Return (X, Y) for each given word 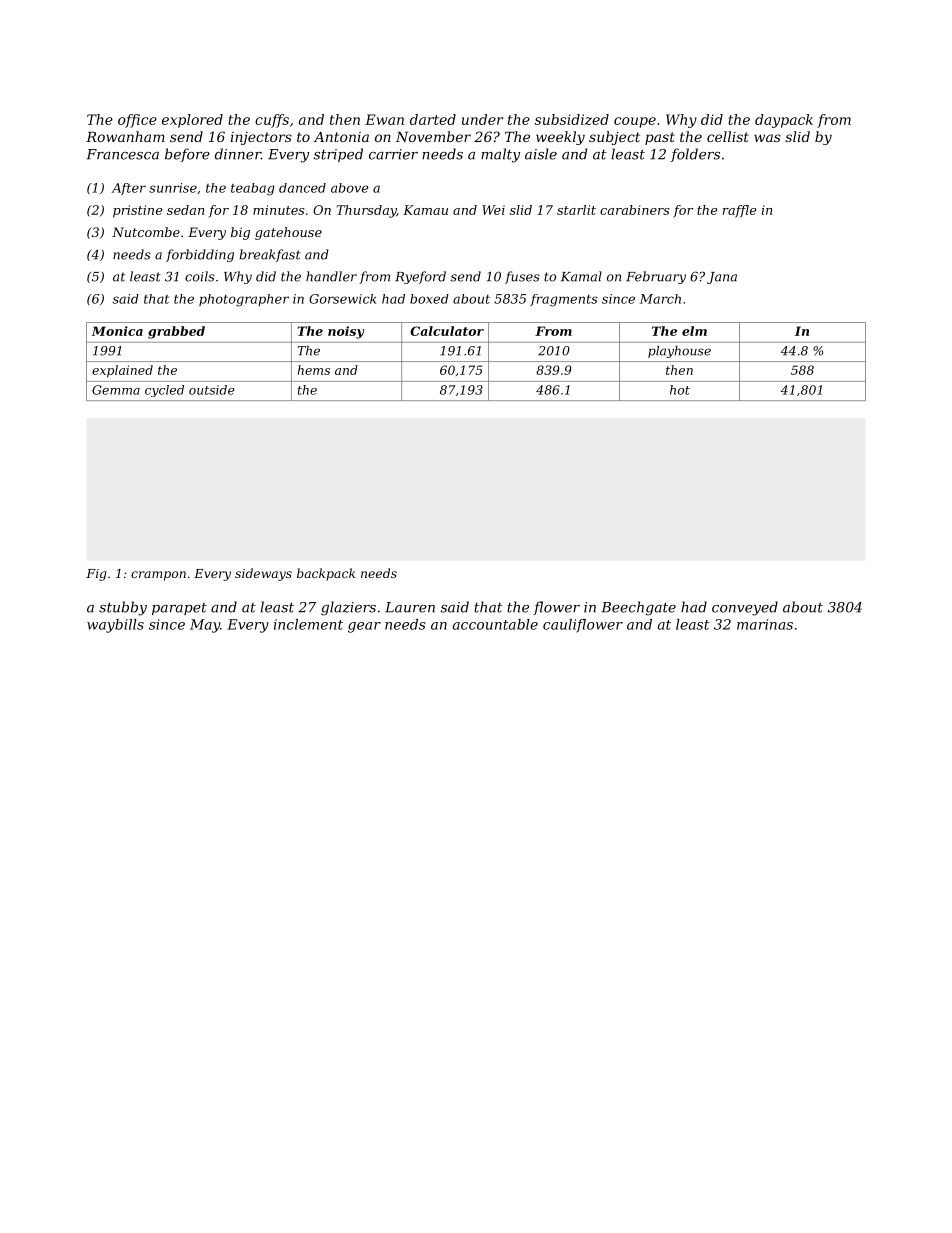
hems (314, 370)
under (482, 119)
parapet (179, 609)
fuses (522, 277)
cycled (164, 391)
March (660, 299)
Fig (96, 575)
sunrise (173, 188)
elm (694, 331)
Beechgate (638, 608)
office (137, 121)
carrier (393, 154)
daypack (784, 121)
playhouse (679, 352)
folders (695, 155)
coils (200, 276)
